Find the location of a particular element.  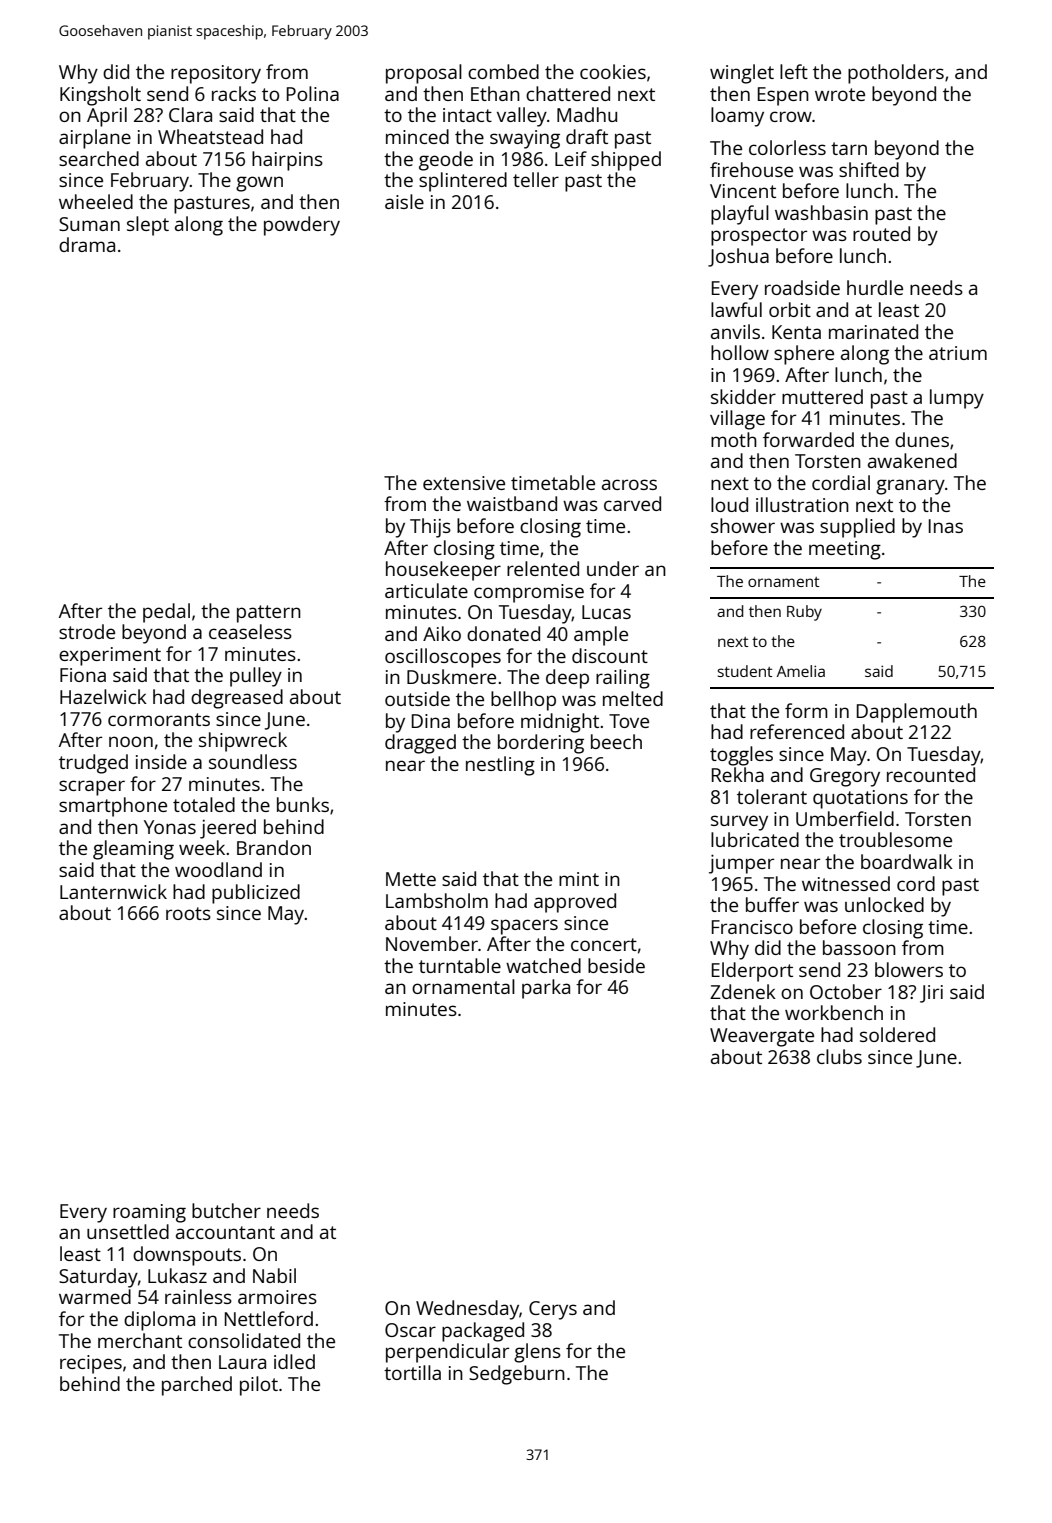

cookies is located at coordinates (613, 71).
